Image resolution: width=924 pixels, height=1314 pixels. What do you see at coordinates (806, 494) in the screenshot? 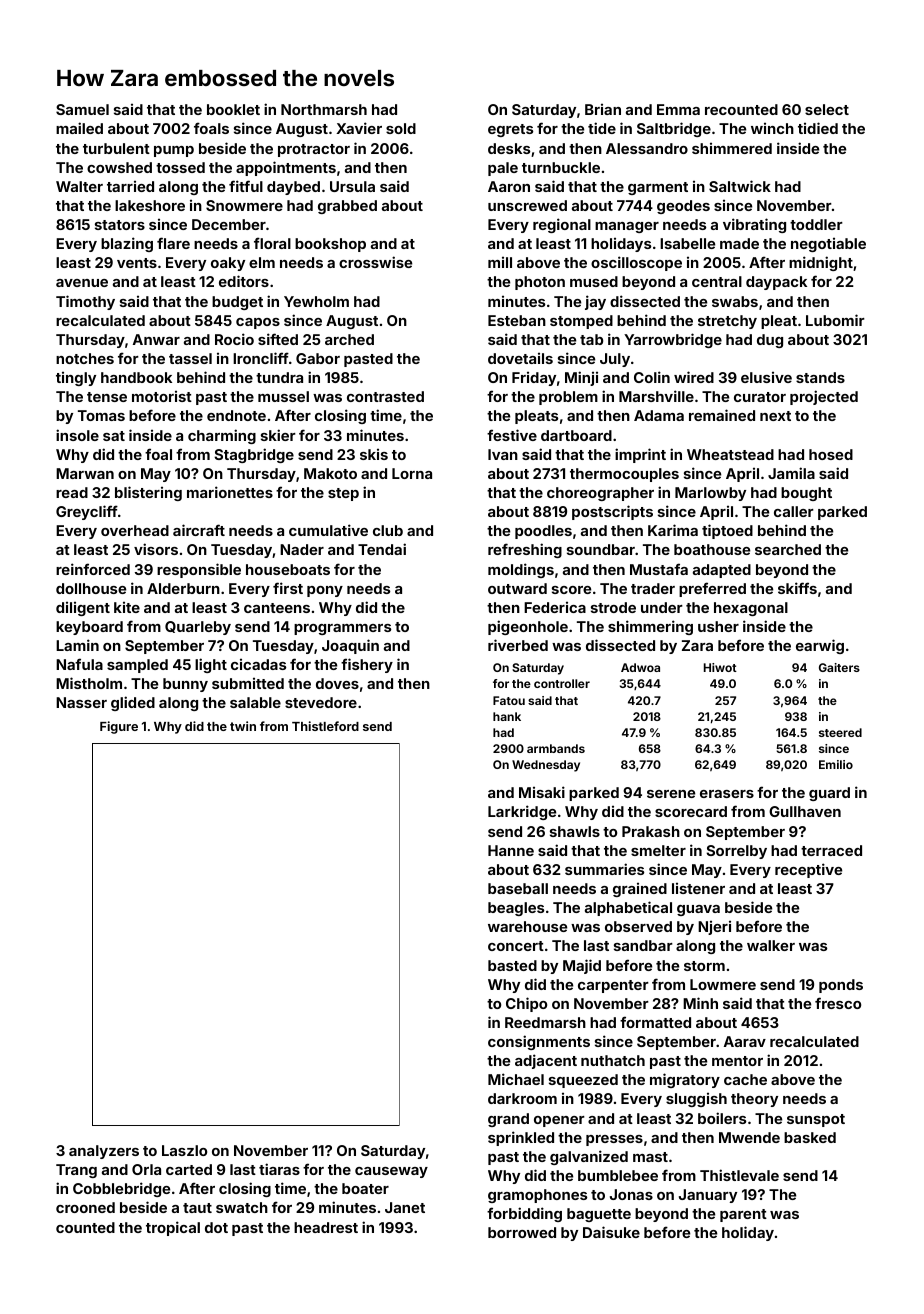
I see `bought` at bounding box center [806, 494].
